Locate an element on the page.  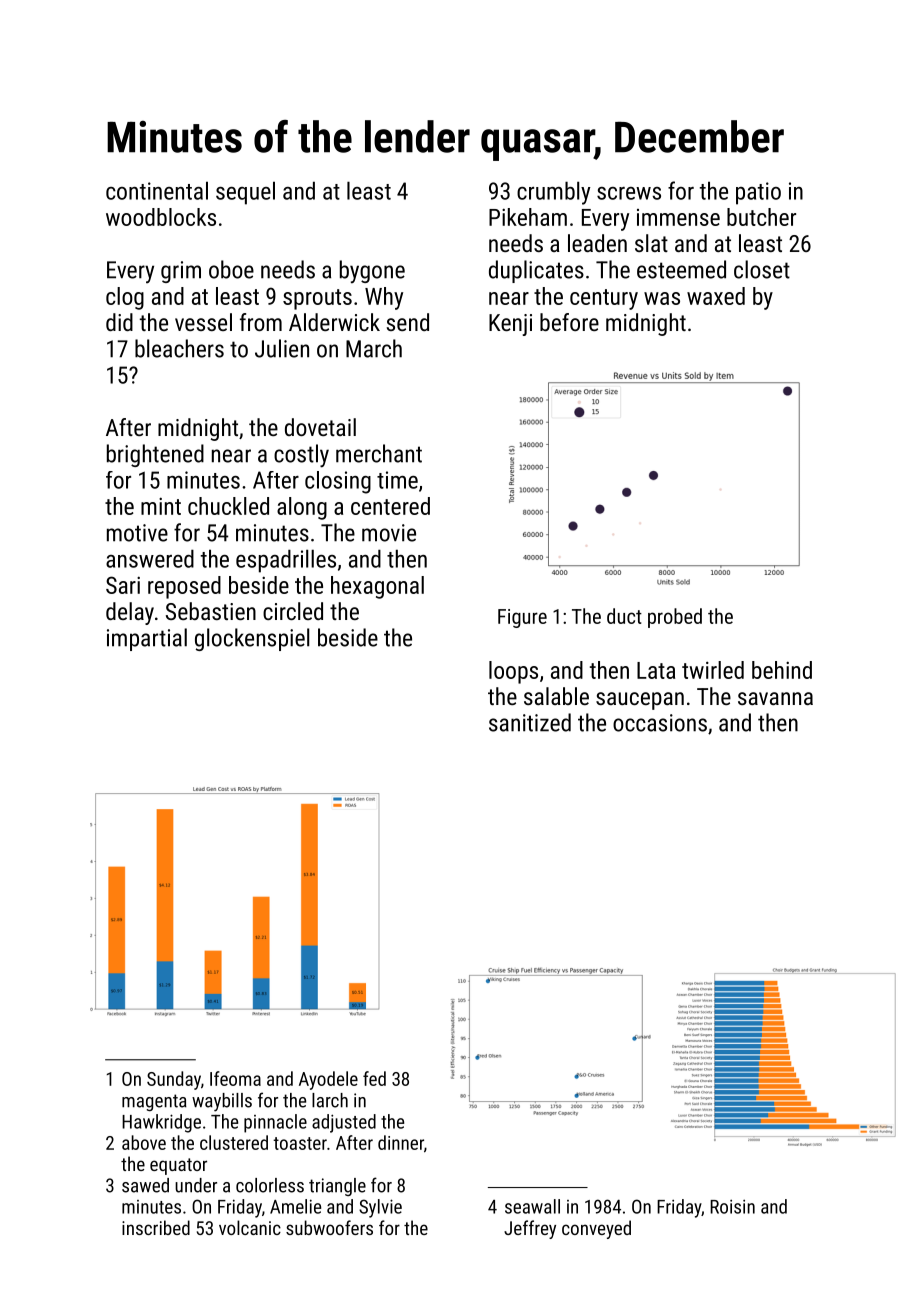
Ifeoma is located at coordinates (235, 1078).
